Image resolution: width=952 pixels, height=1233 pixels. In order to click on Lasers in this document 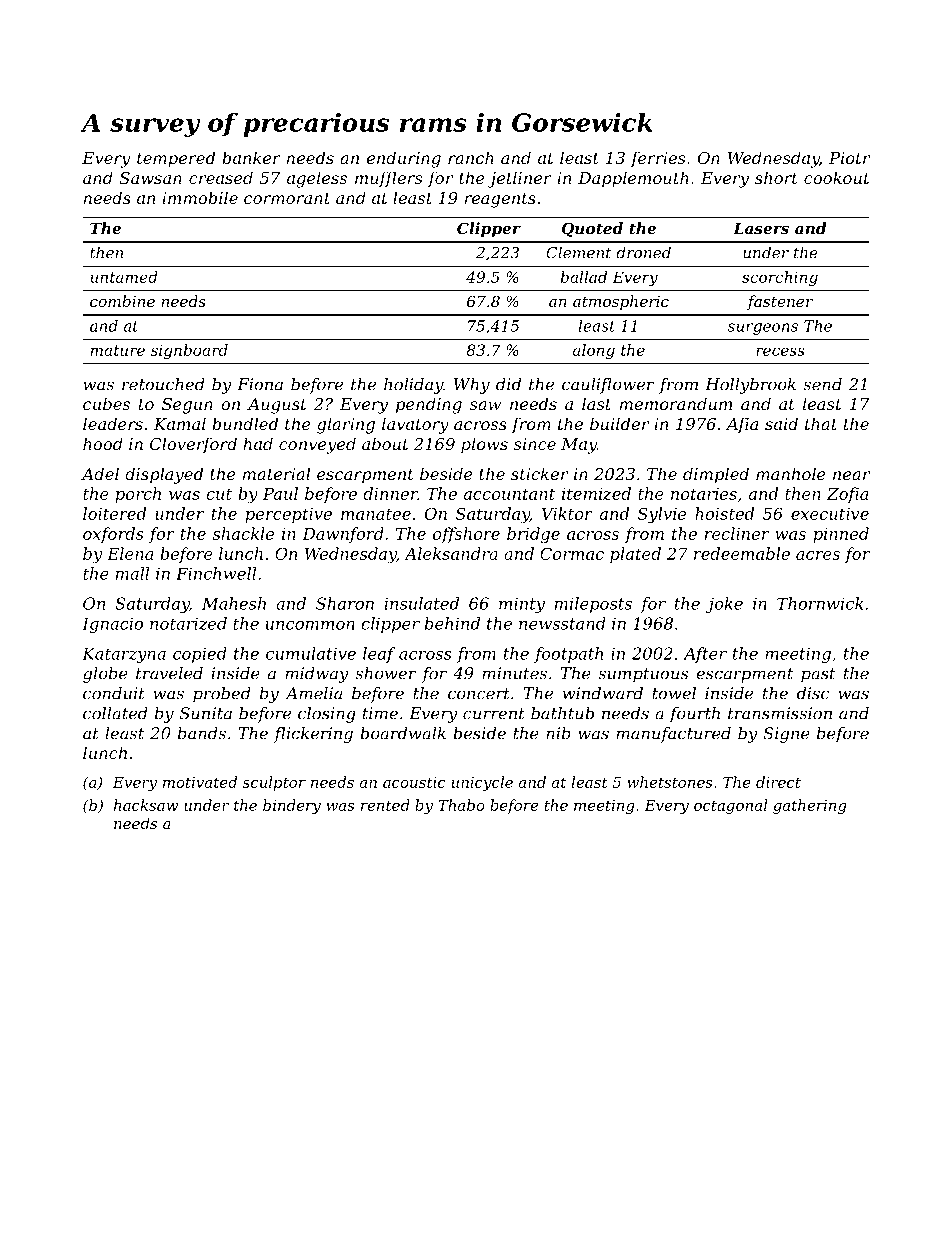, I will do `click(761, 228)`.
